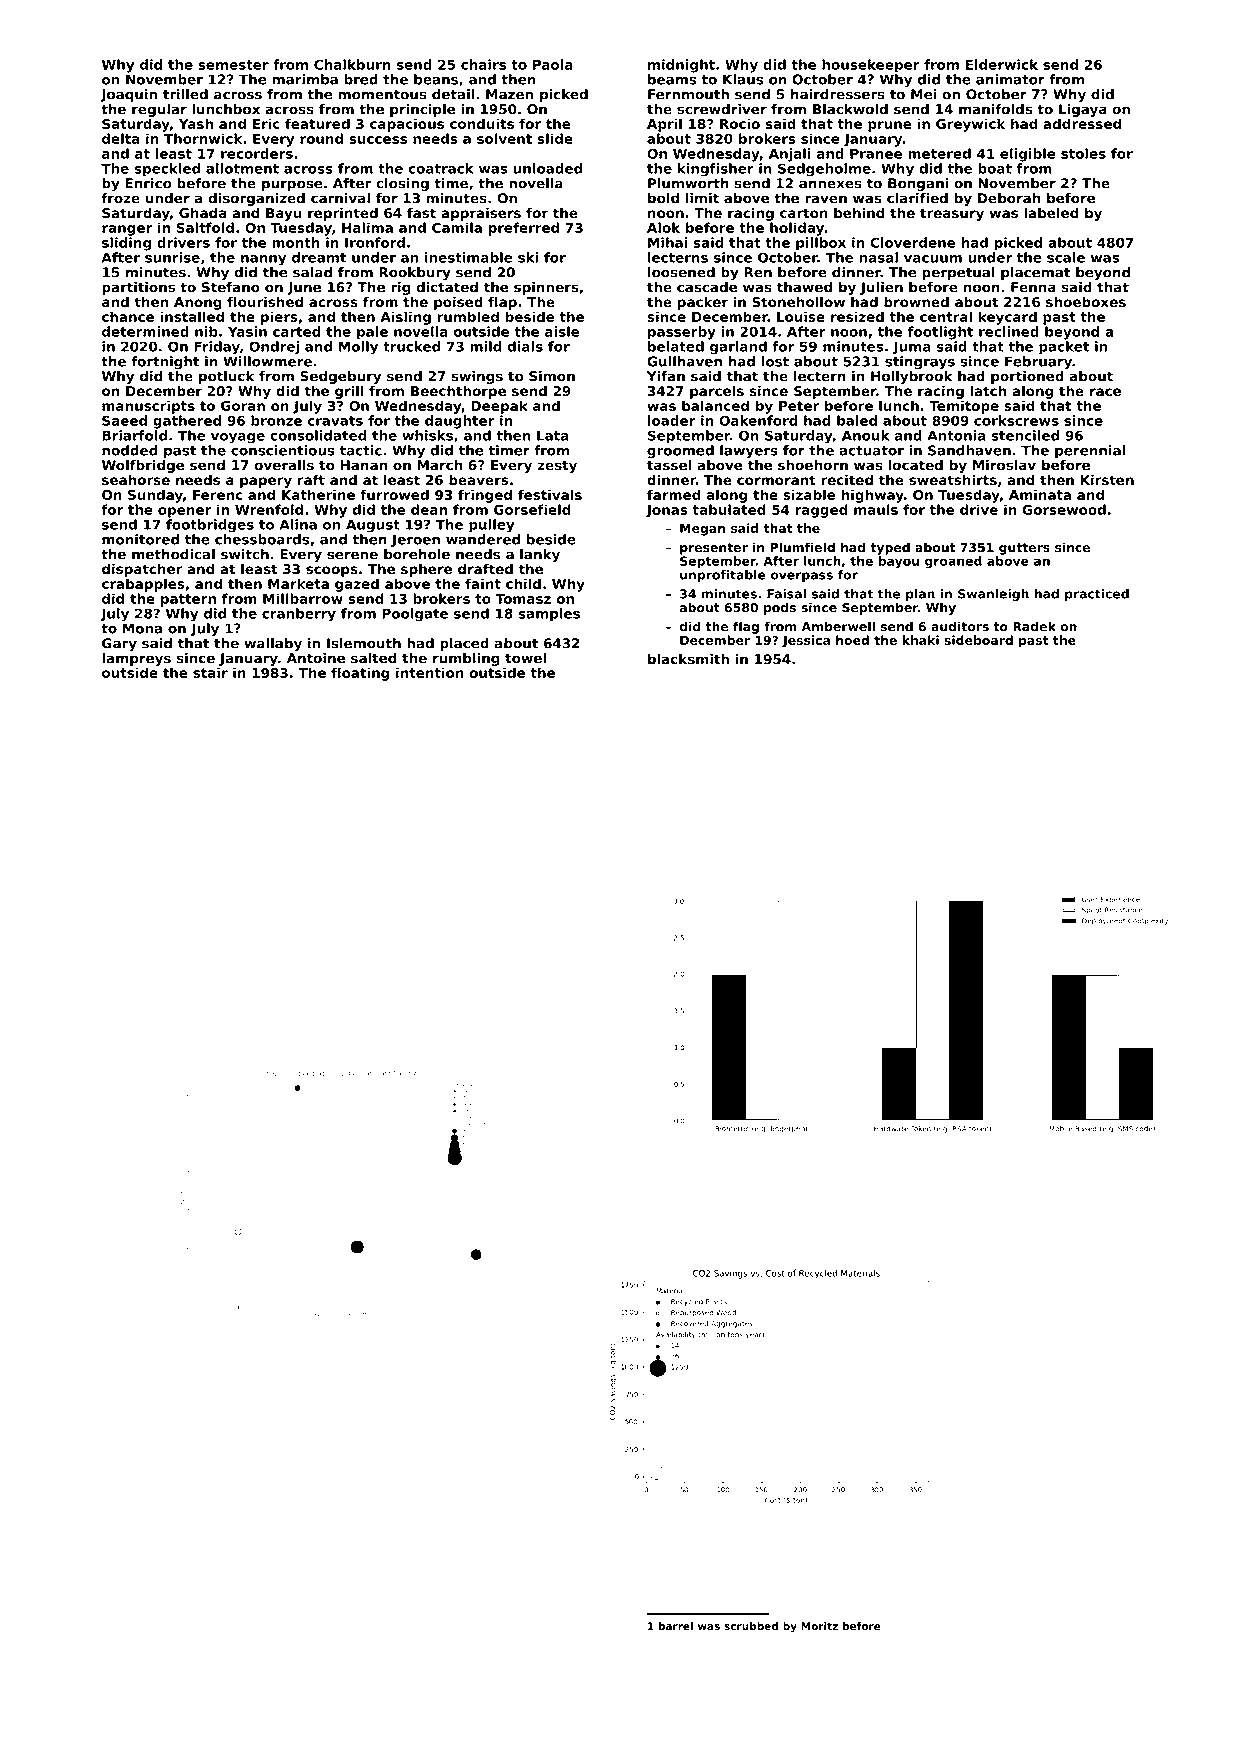 The image size is (1236, 1747). What do you see at coordinates (499, 407) in the image?
I see `Deepak` at bounding box center [499, 407].
